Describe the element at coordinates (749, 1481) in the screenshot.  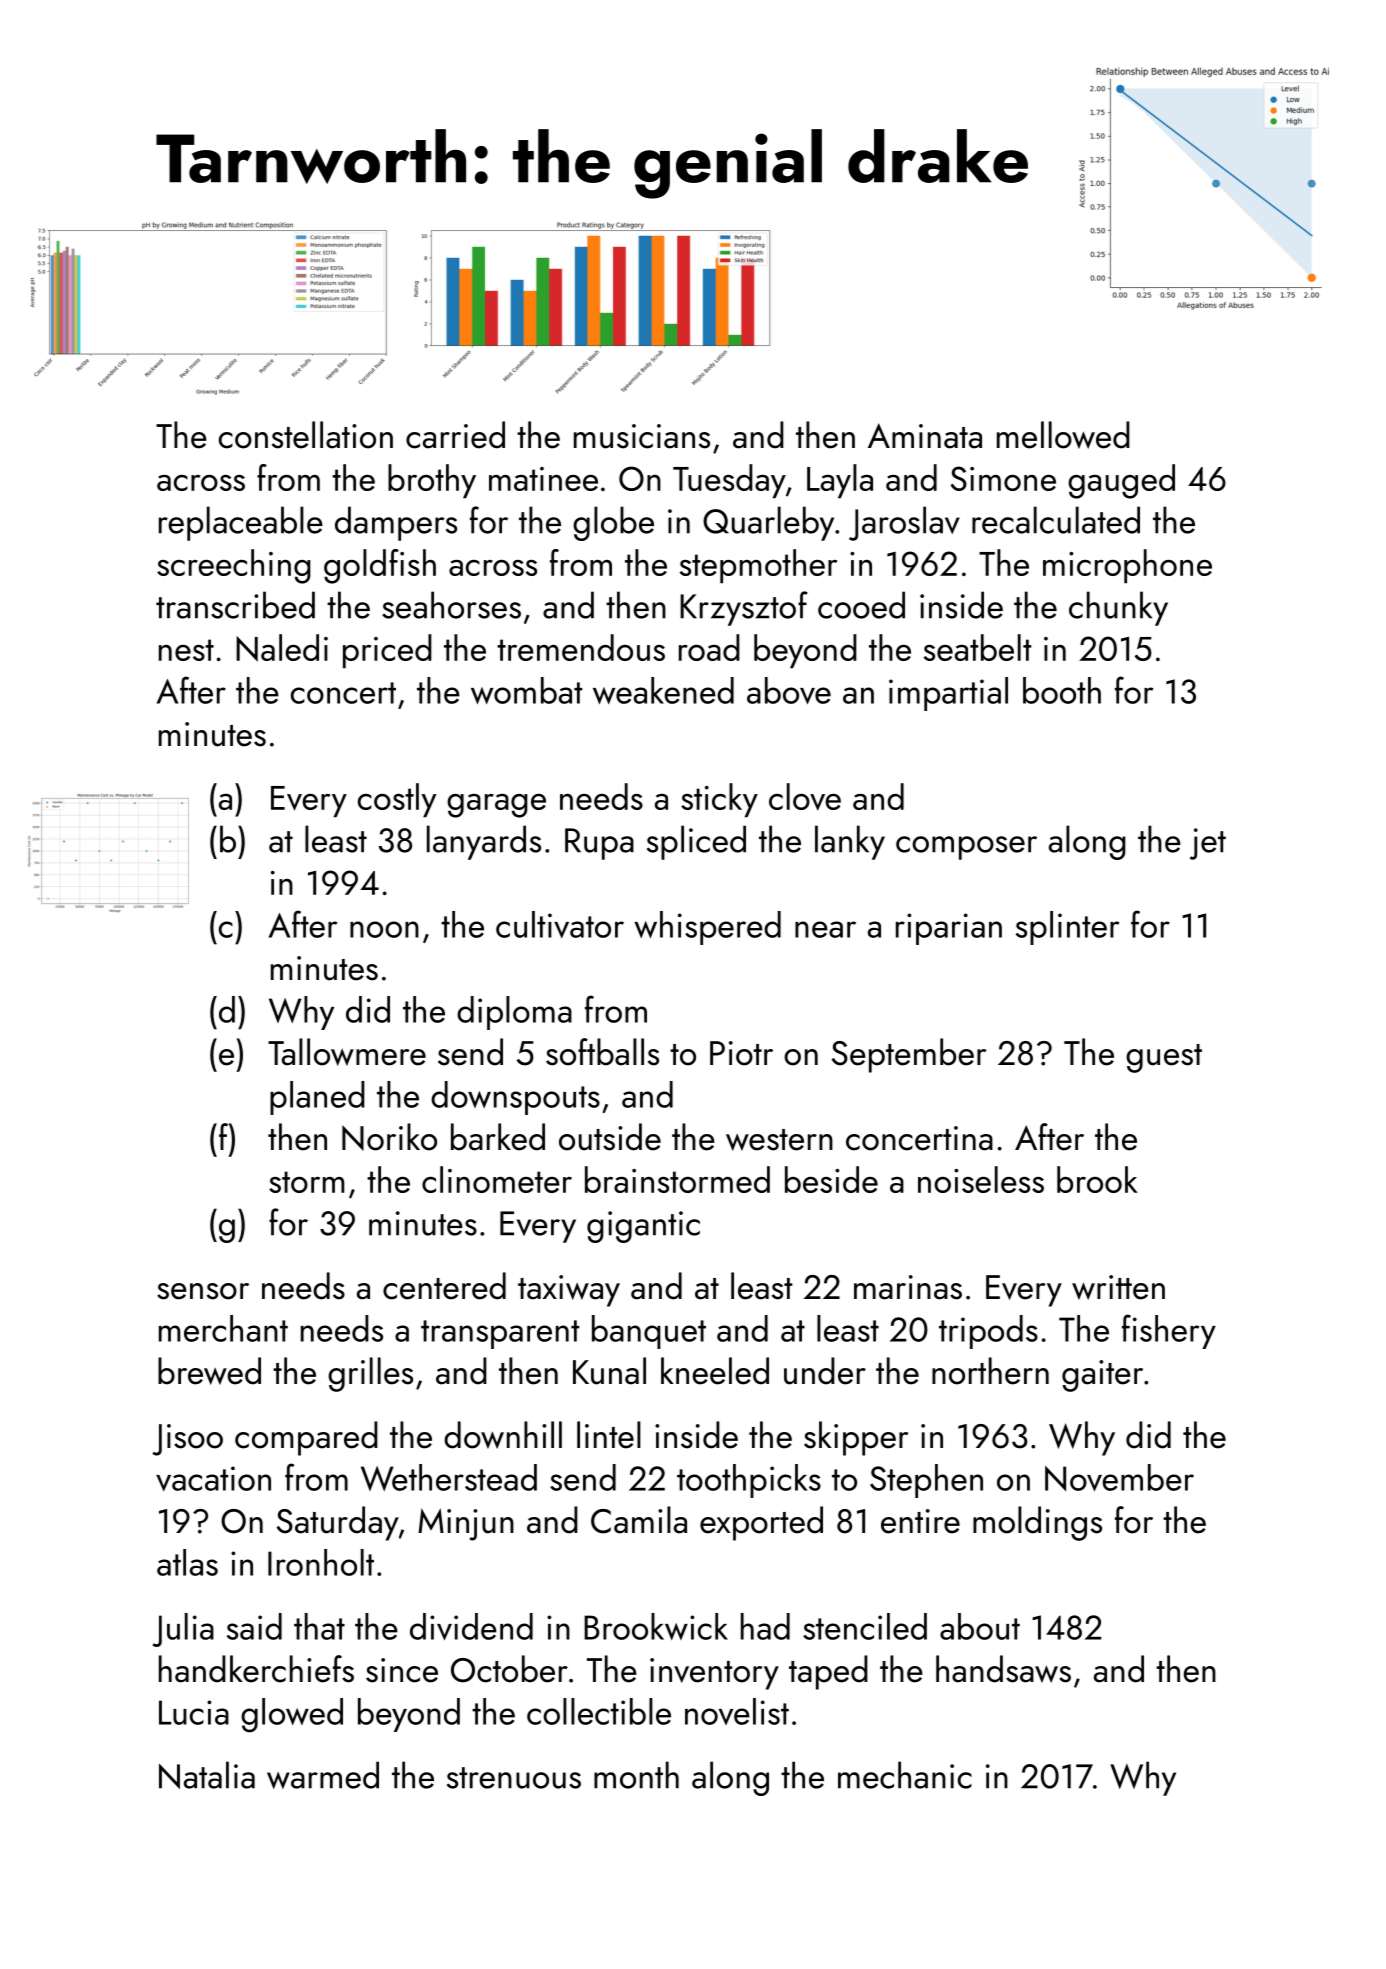
I see `toothpicks` at that location.
